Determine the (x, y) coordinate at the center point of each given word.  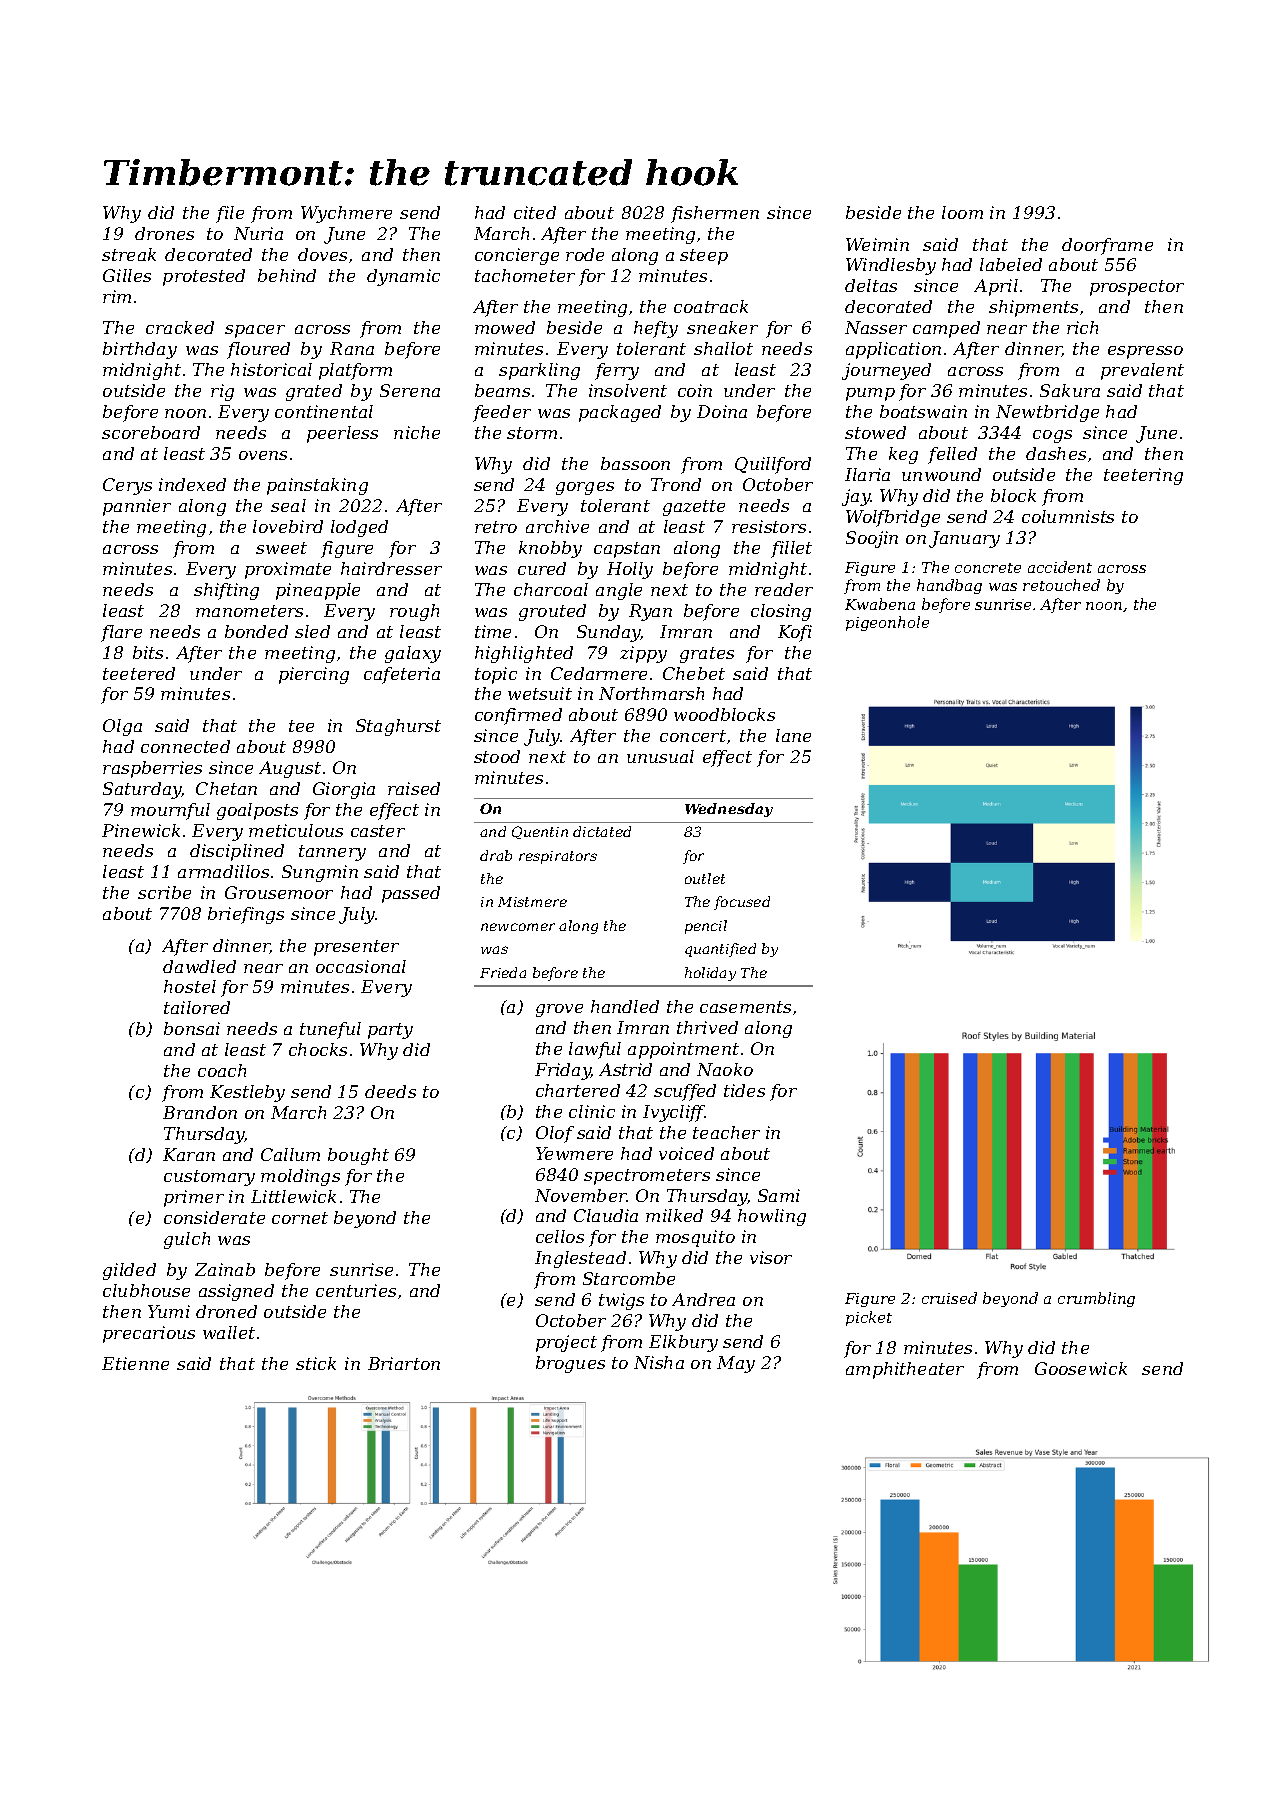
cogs (1052, 436)
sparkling (539, 371)
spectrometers (647, 1177)
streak (129, 254)
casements (745, 1007)
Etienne (135, 1363)
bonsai (192, 1028)
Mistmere (532, 902)
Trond (676, 484)
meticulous (296, 830)
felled (952, 455)
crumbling (1096, 1299)
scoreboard (151, 432)
